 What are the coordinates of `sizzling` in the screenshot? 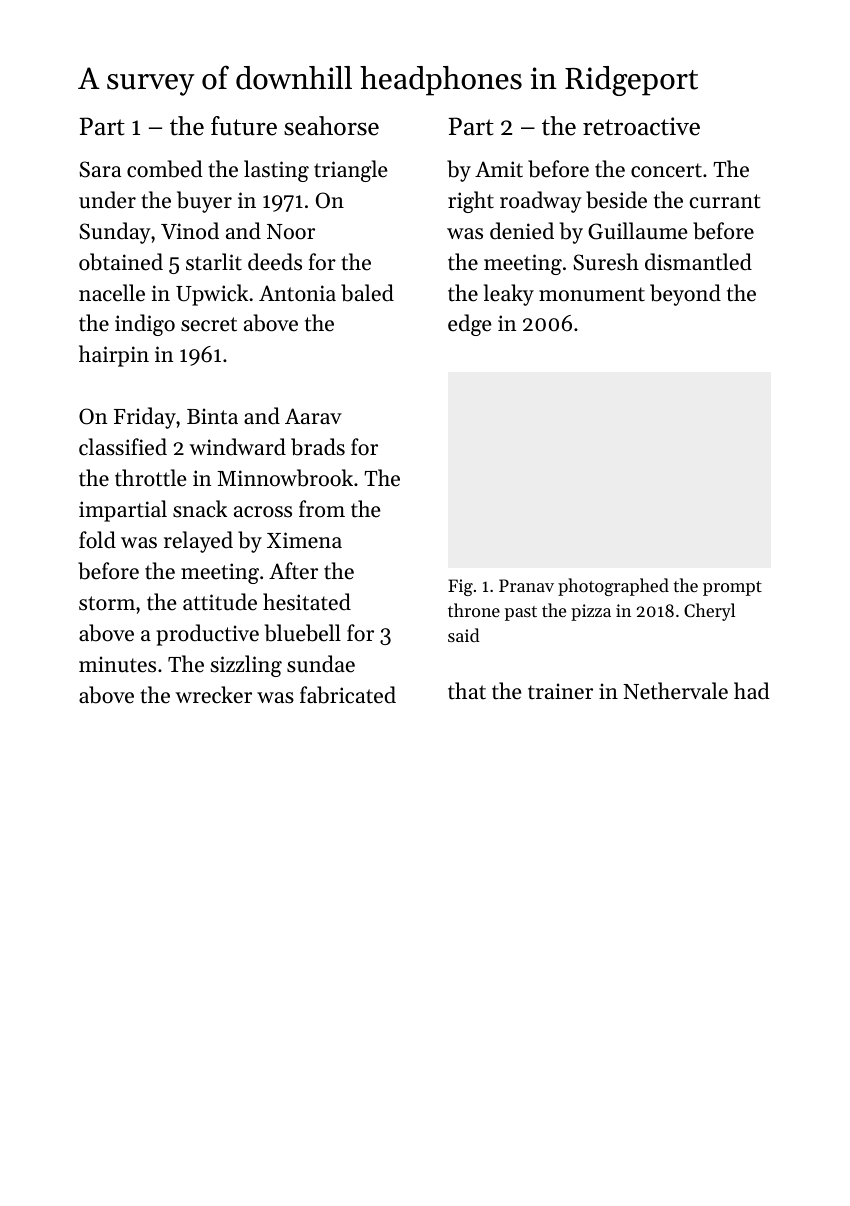 It's located at (246, 666).
